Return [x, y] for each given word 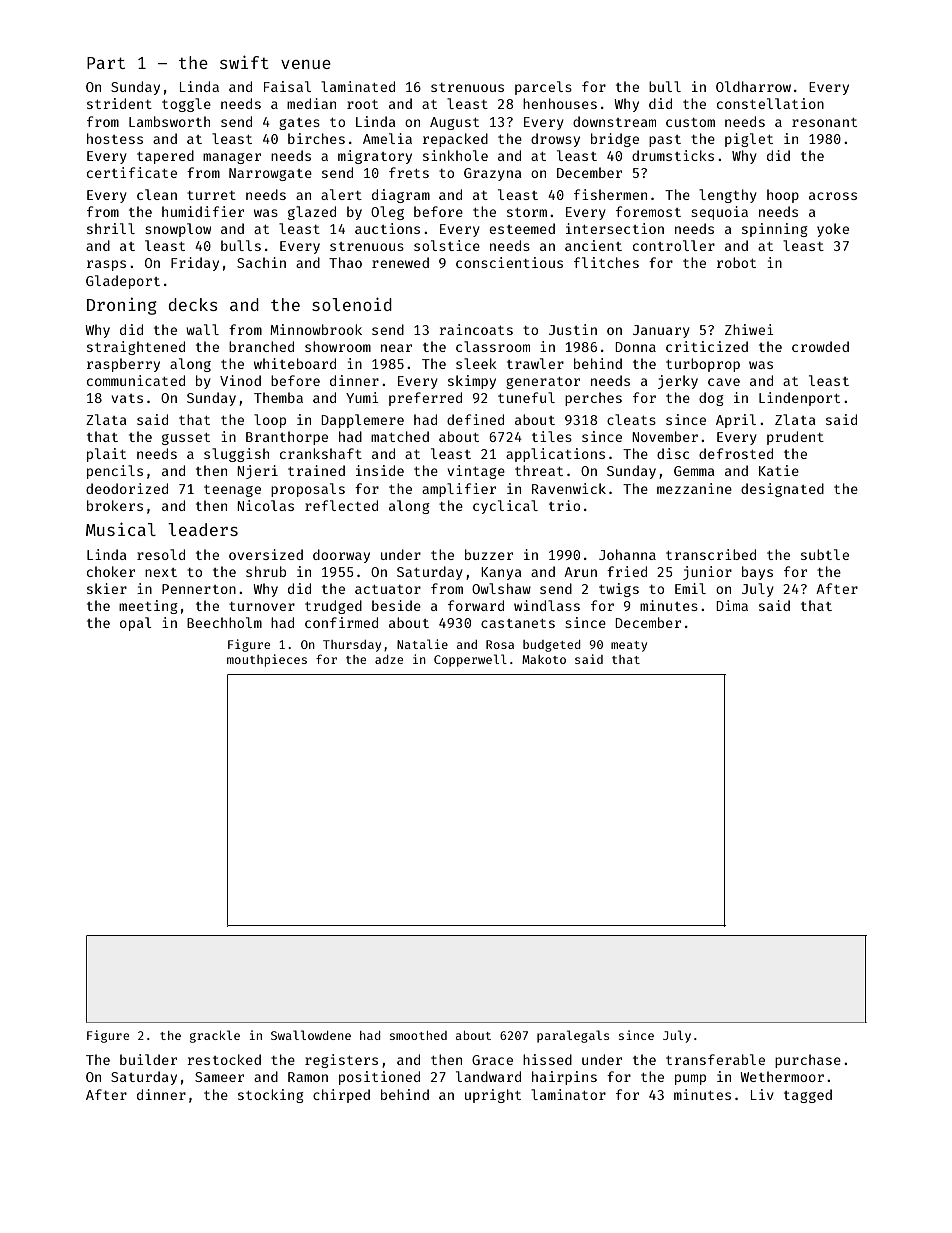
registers [341, 1061]
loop [270, 421]
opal [136, 624]
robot [736, 262]
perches [593, 399]
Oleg [387, 213]
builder [148, 1059]
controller [674, 245]
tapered [165, 157]
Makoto [544, 659]
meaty [629, 646]
